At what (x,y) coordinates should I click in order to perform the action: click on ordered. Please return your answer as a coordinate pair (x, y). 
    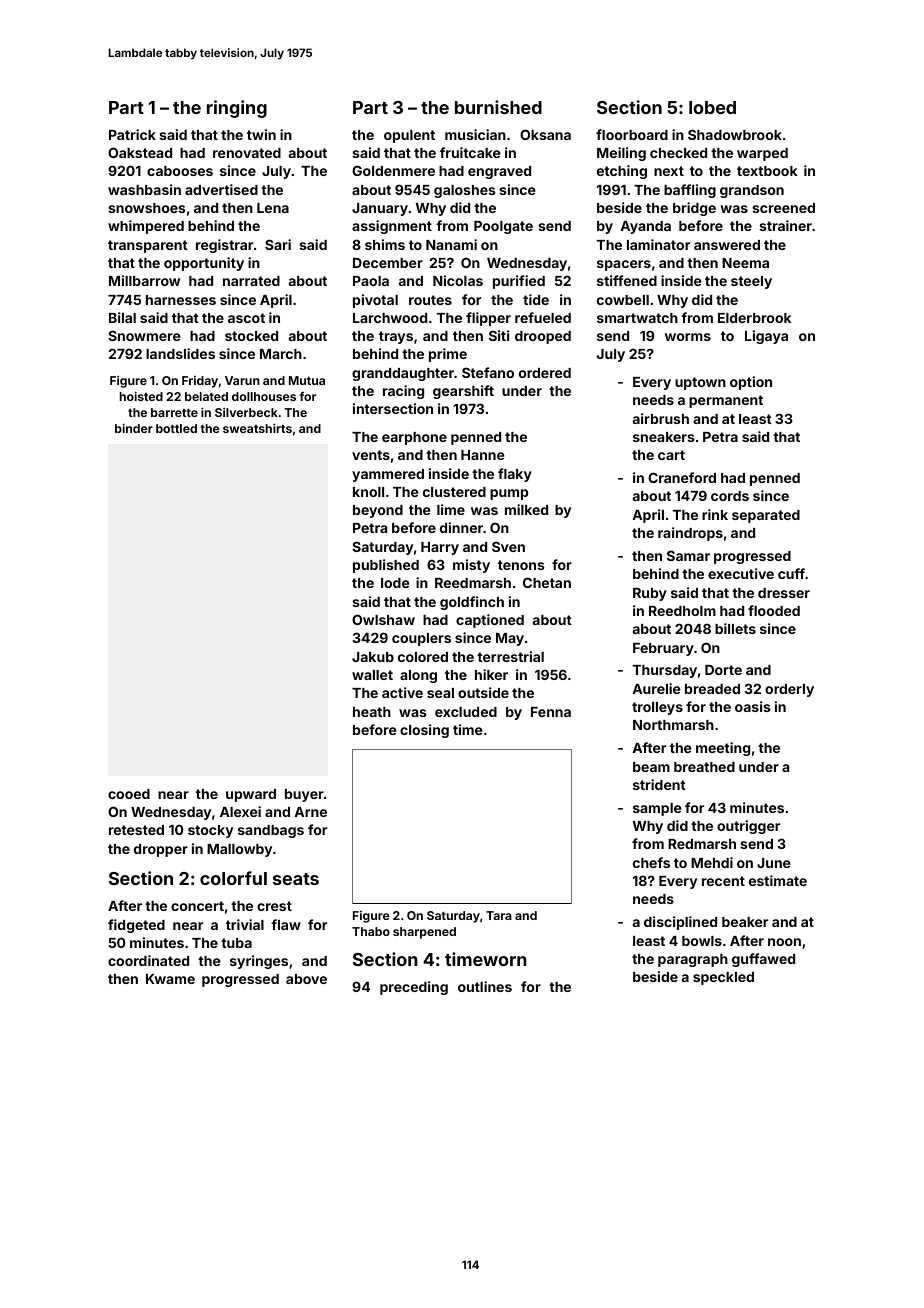
    Looking at the image, I should click on (545, 373).
